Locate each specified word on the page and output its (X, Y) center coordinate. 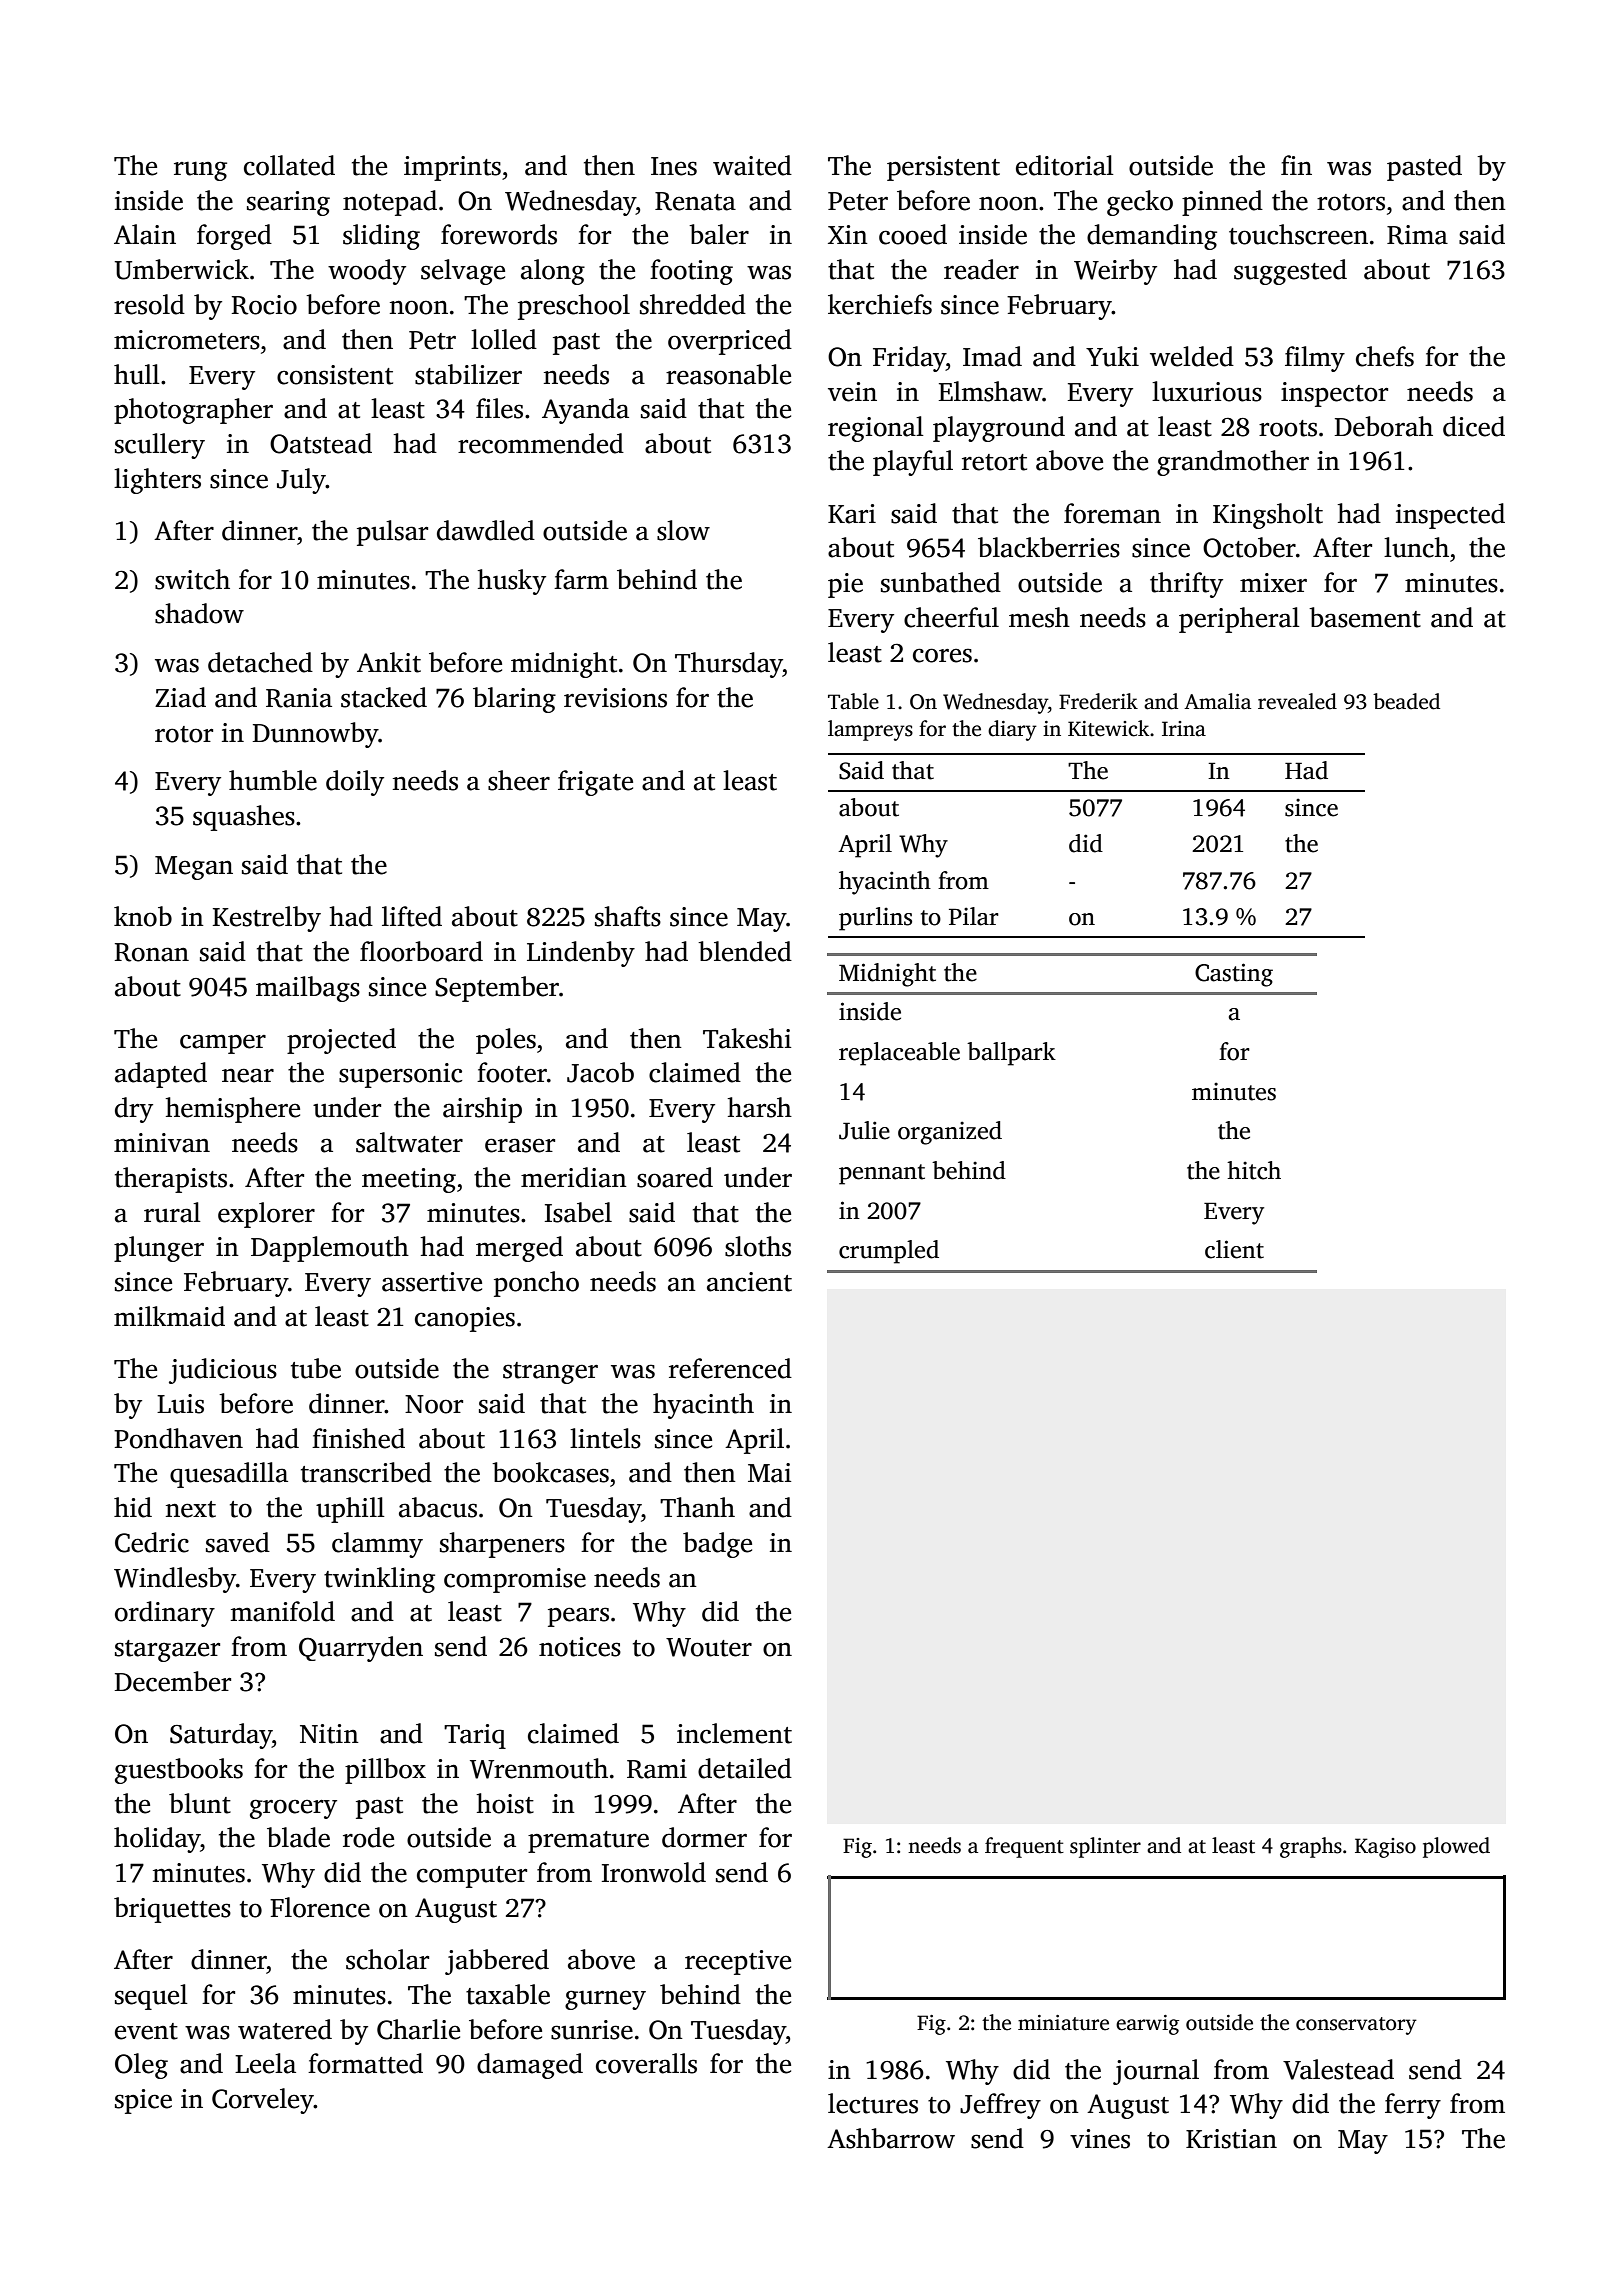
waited (752, 165)
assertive (432, 1282)
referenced (730, 1368)
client (1234, 1249)
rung (200, 171)
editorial (1065, 165)
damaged (530, 2066)
